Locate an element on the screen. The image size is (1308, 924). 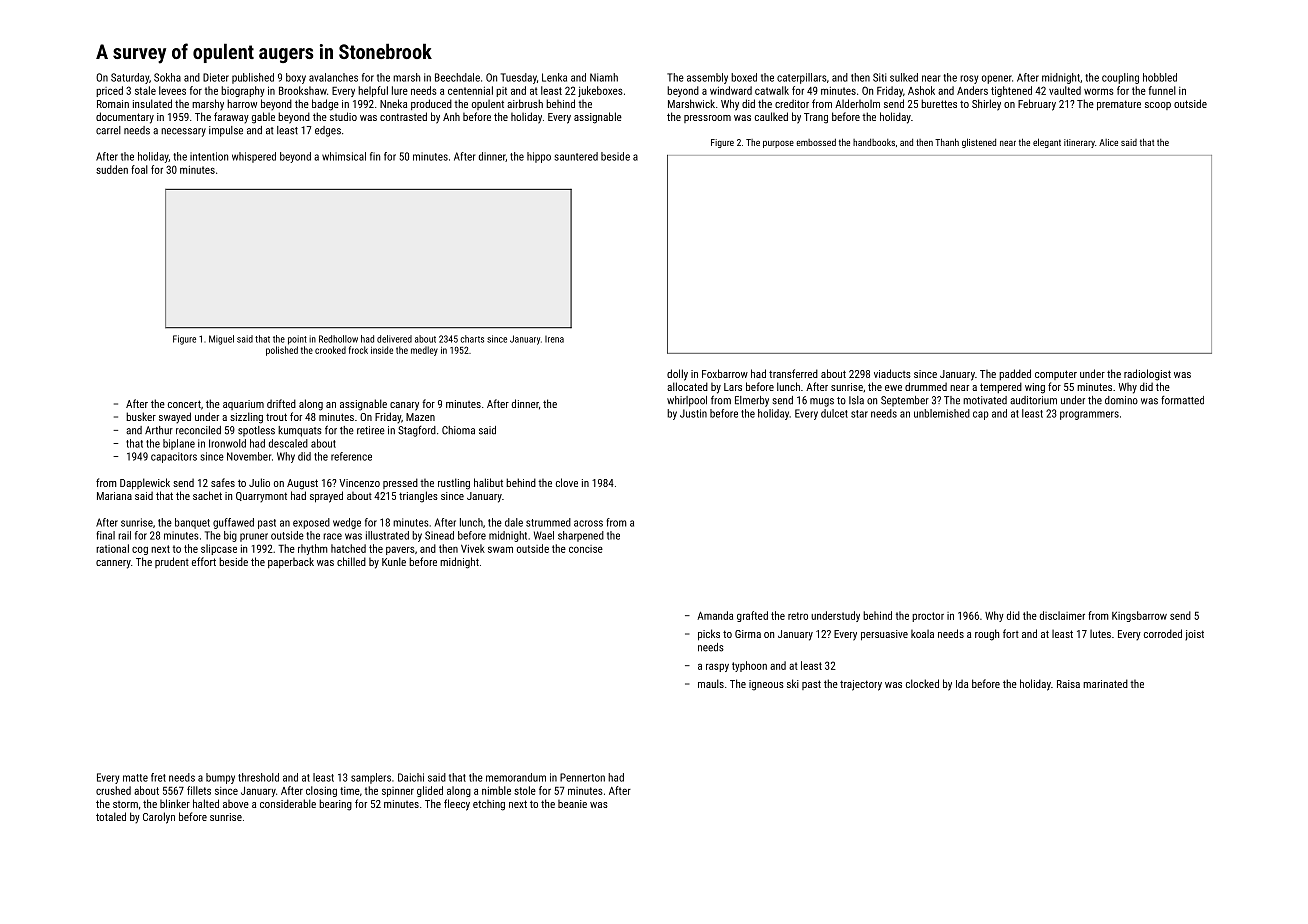
totaled is located at coordinates (111, 816).
